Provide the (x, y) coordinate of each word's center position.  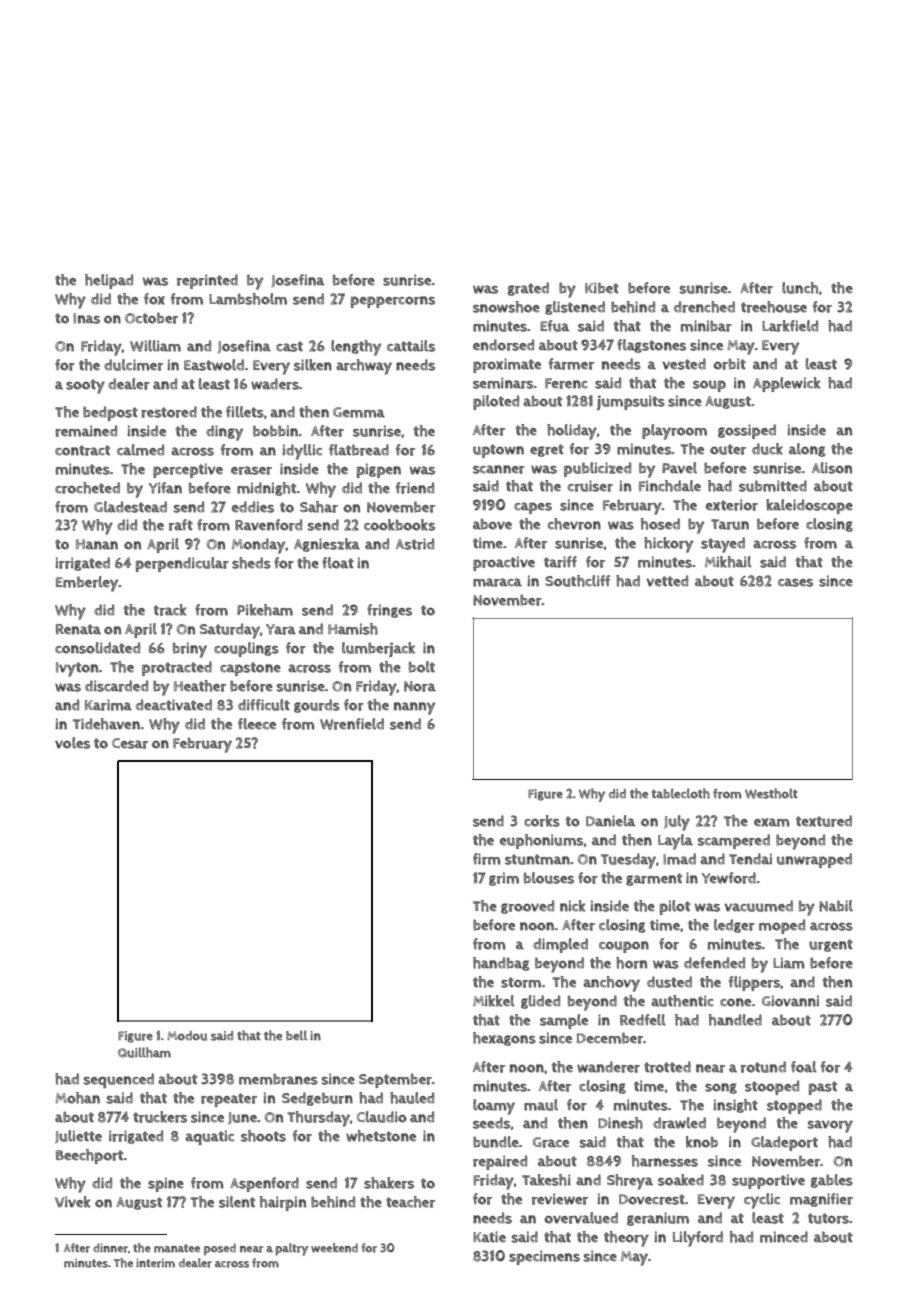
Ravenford (268, 525)
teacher (410, 1202)
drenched (704, 307)
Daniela (610, 821)
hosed (660, 524)
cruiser (590, 486)
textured (824, 821)
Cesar (130, 743)
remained (86, 431)
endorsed (503, 345)
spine (166, 1184)
